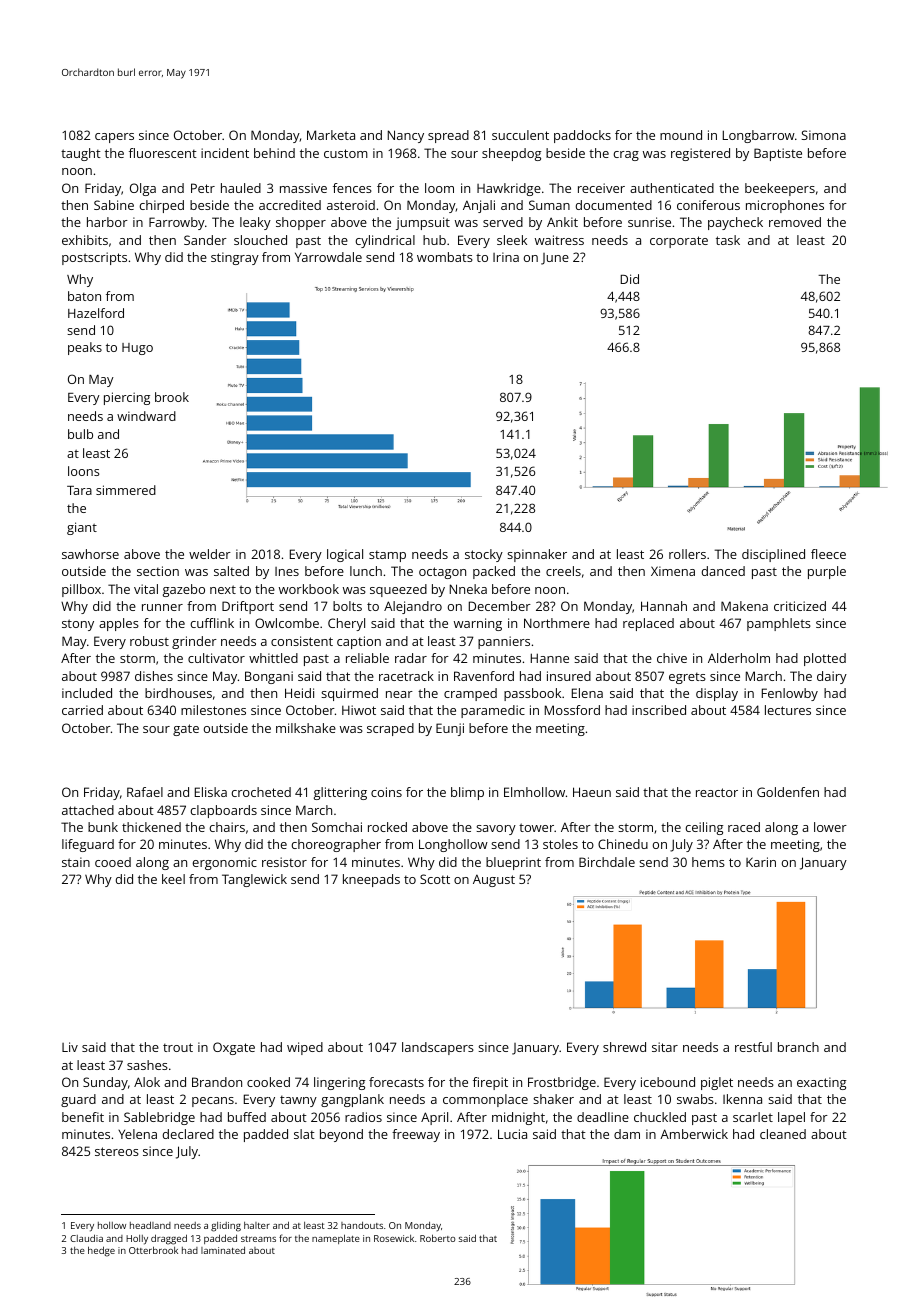  What do you see at coordinates (717, 792) in the screenshot?
I see `reactor` at bounding box center [717, 792].
